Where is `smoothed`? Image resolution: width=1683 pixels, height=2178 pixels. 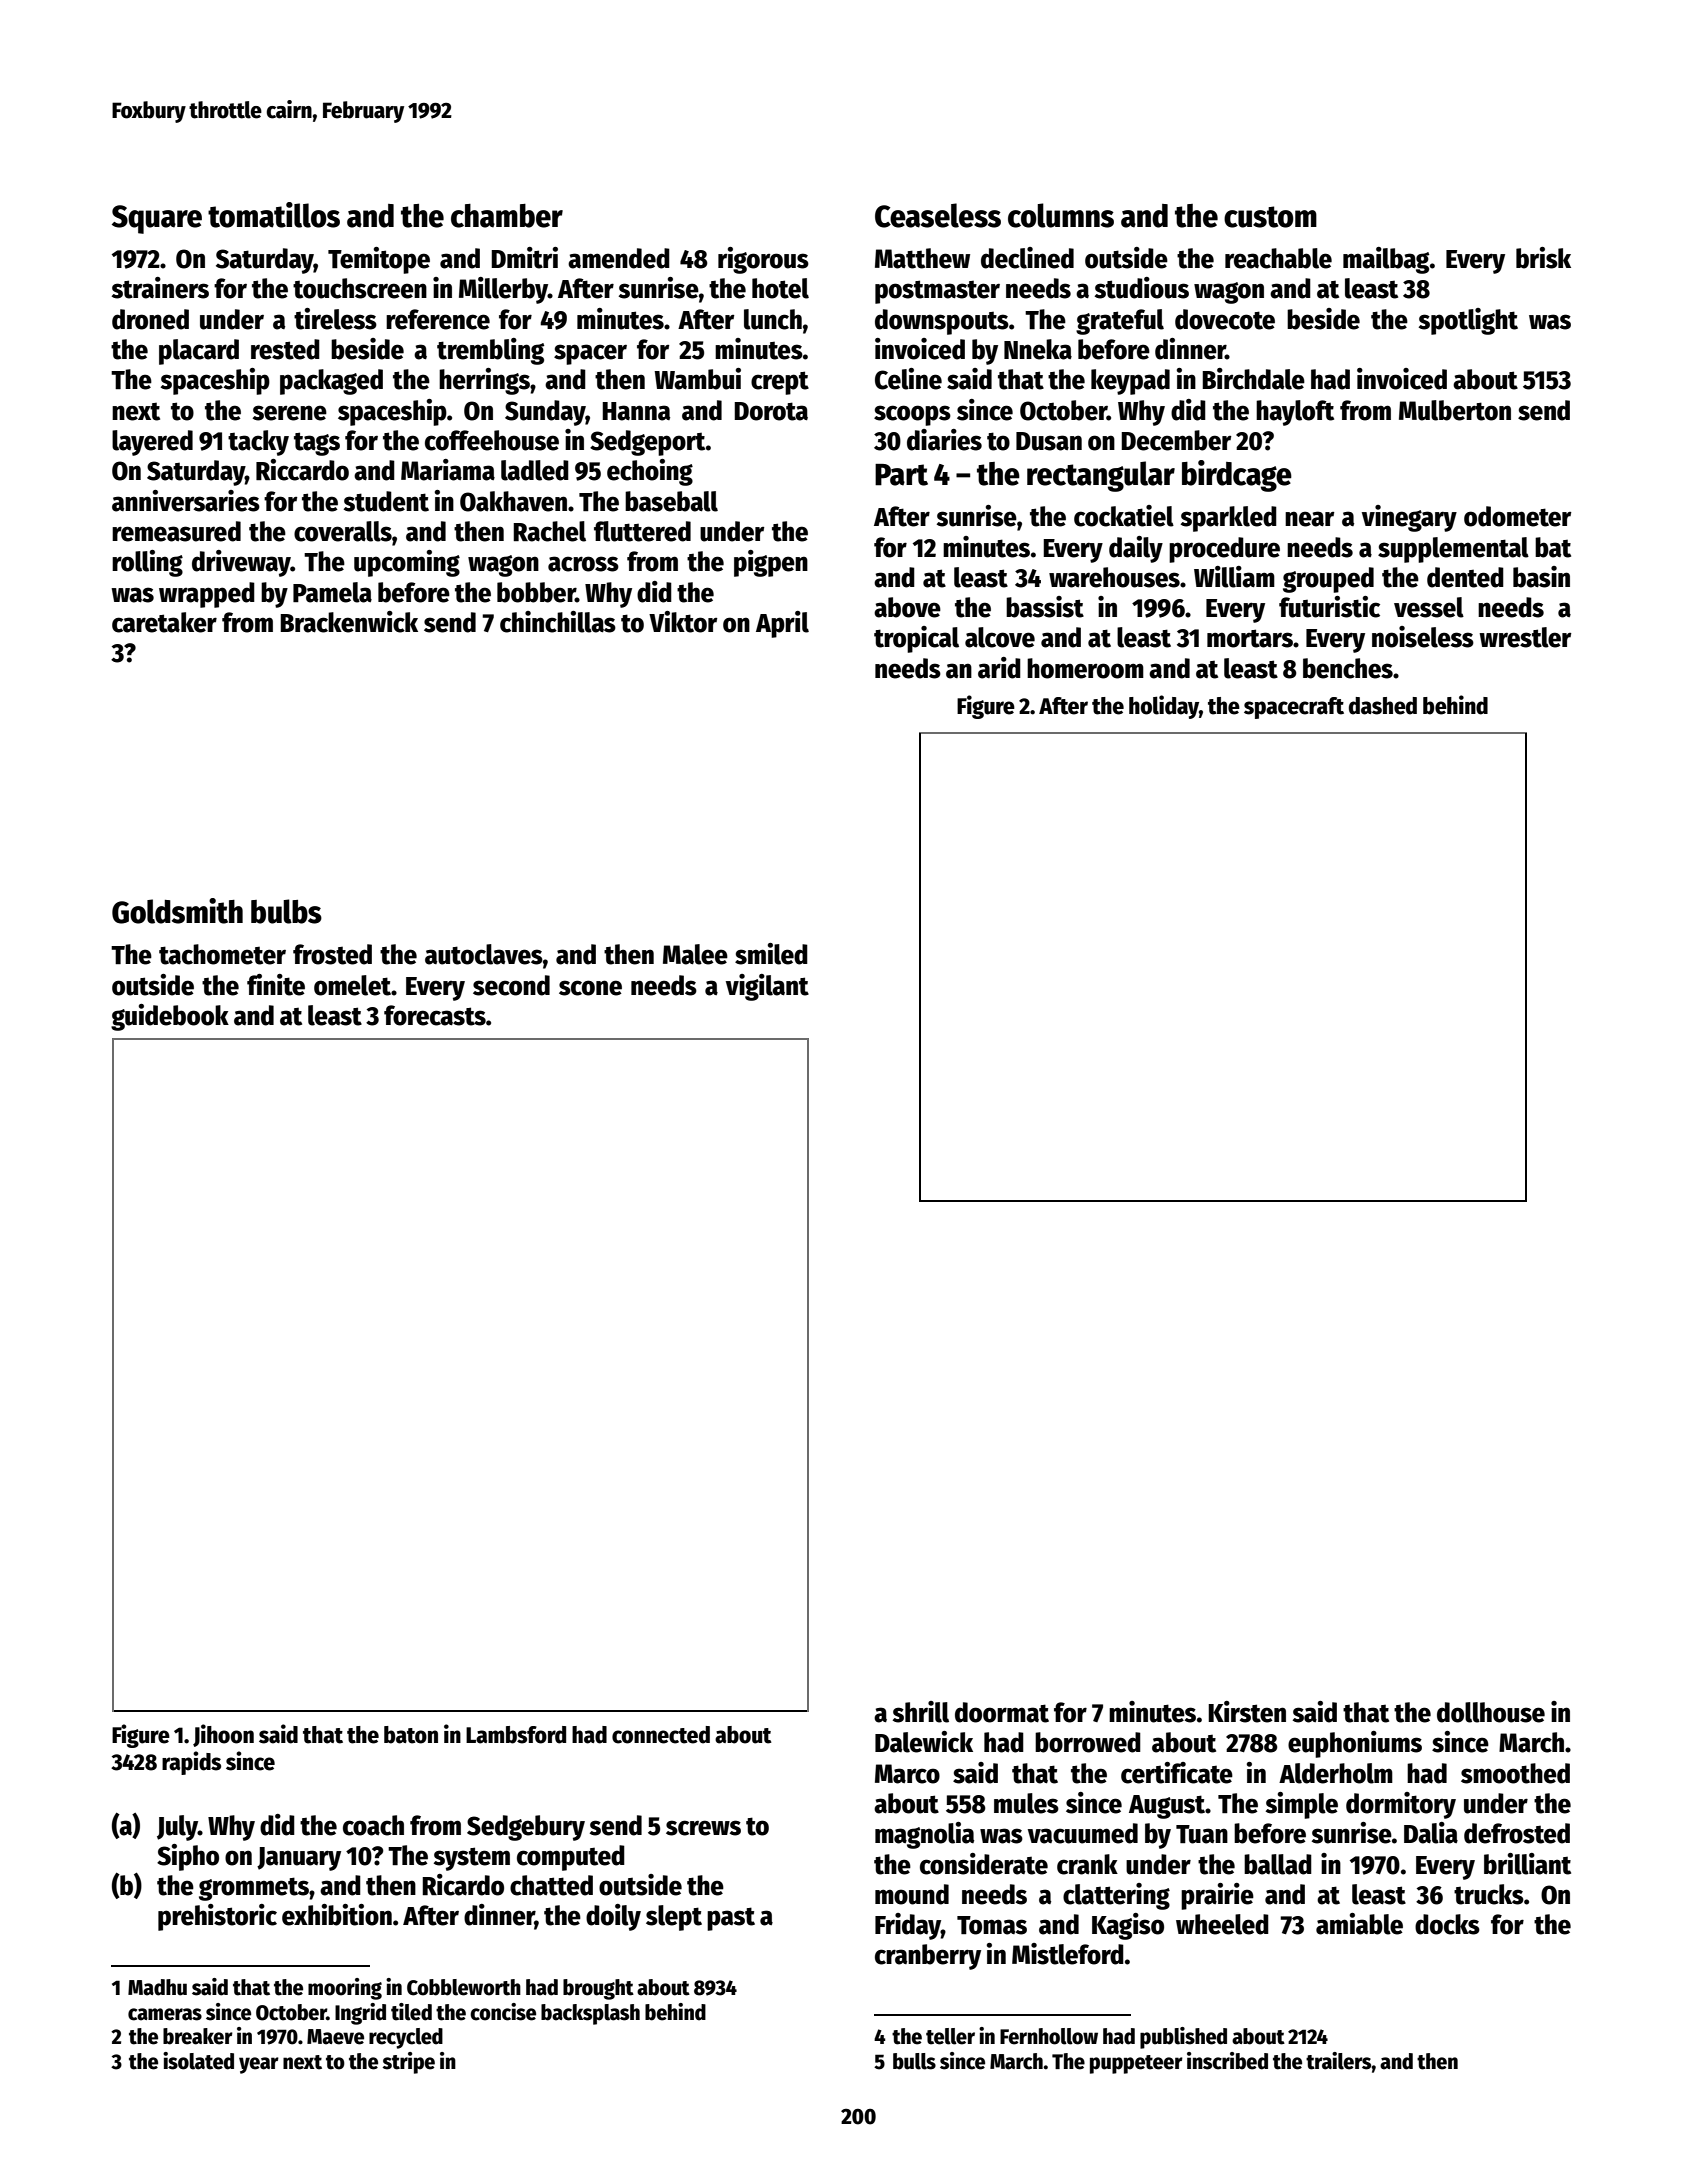 smoothed is located at coordinates (1515, 1773).
